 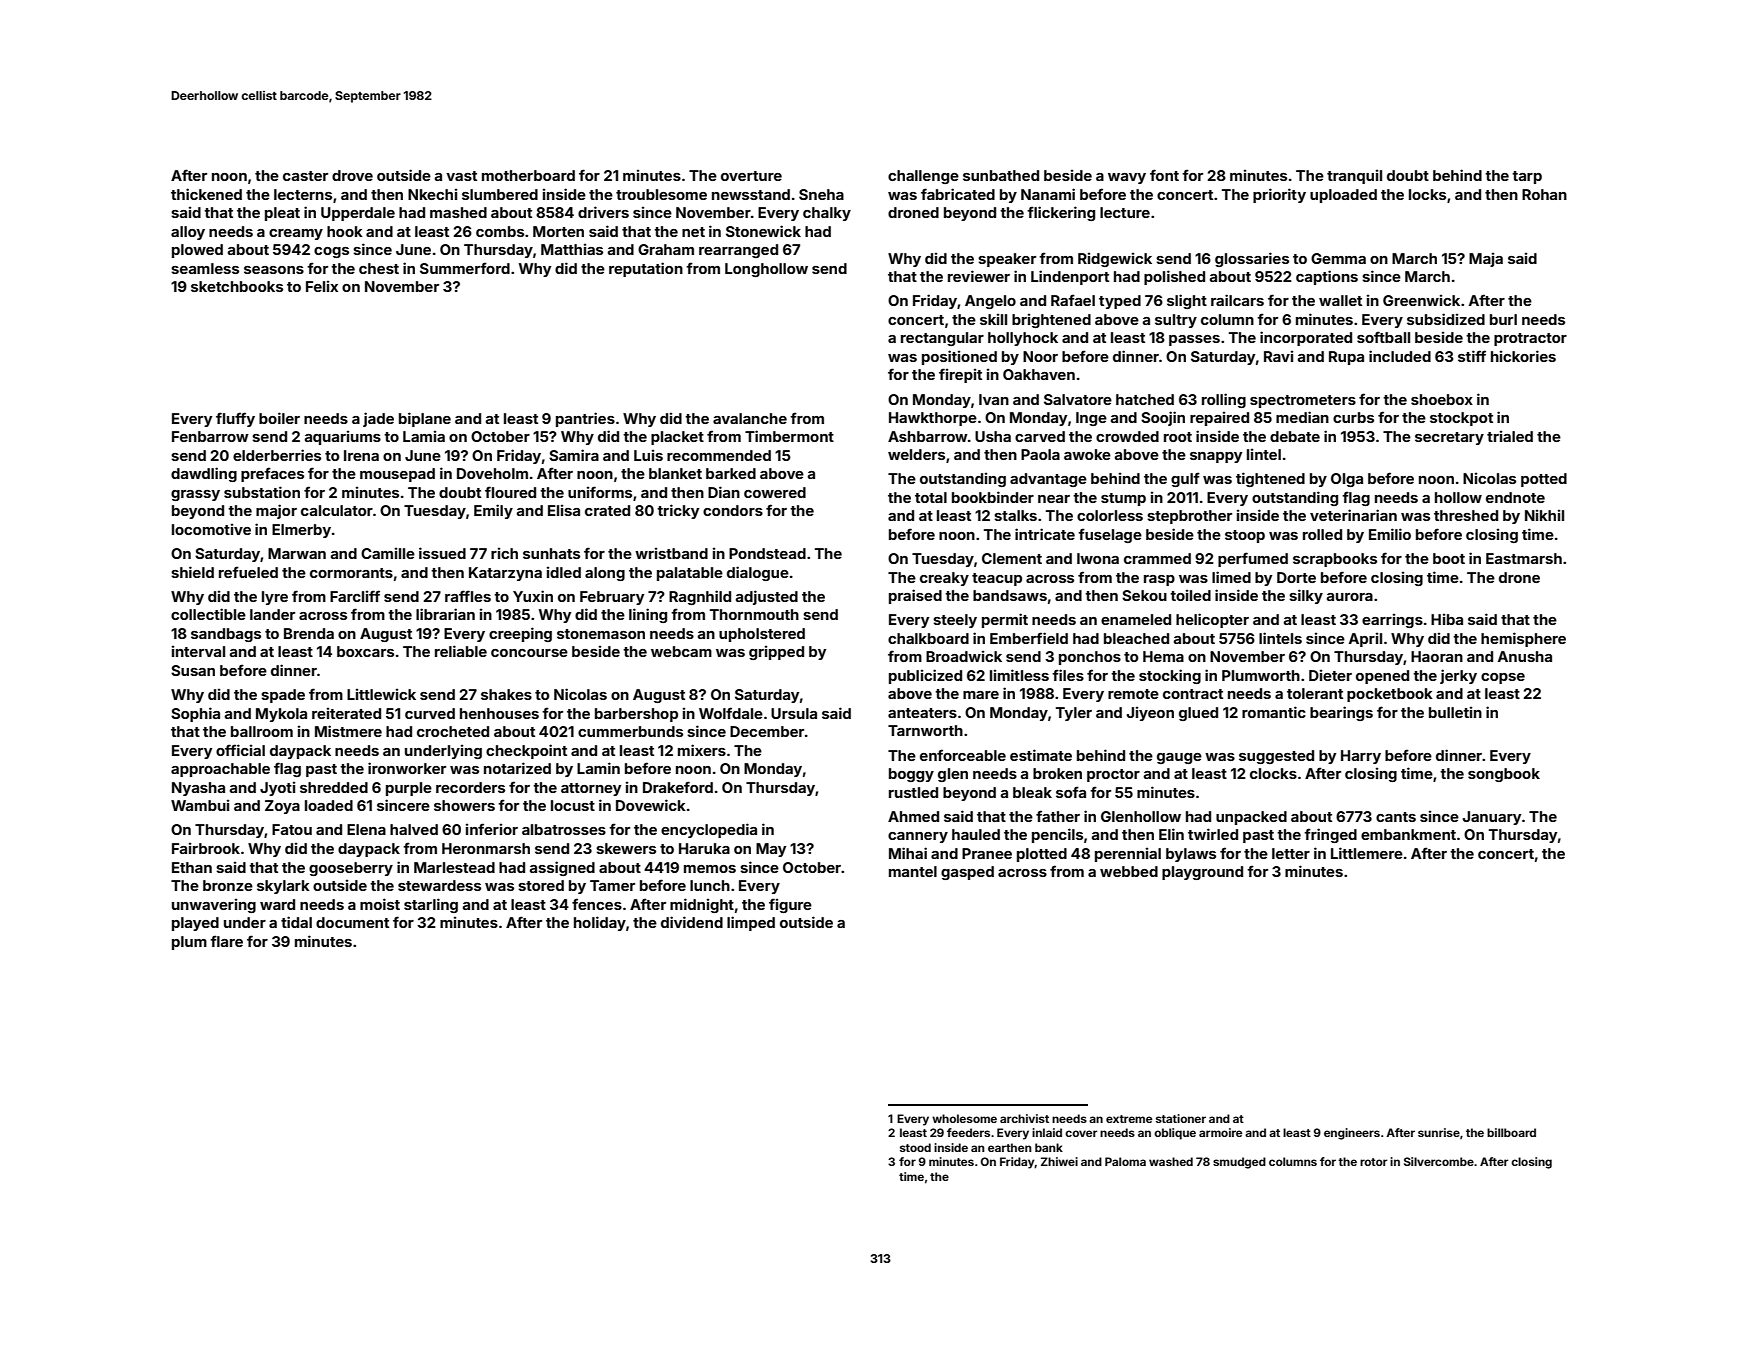 I want to click on romantic, so click(x=1274, y=712).
